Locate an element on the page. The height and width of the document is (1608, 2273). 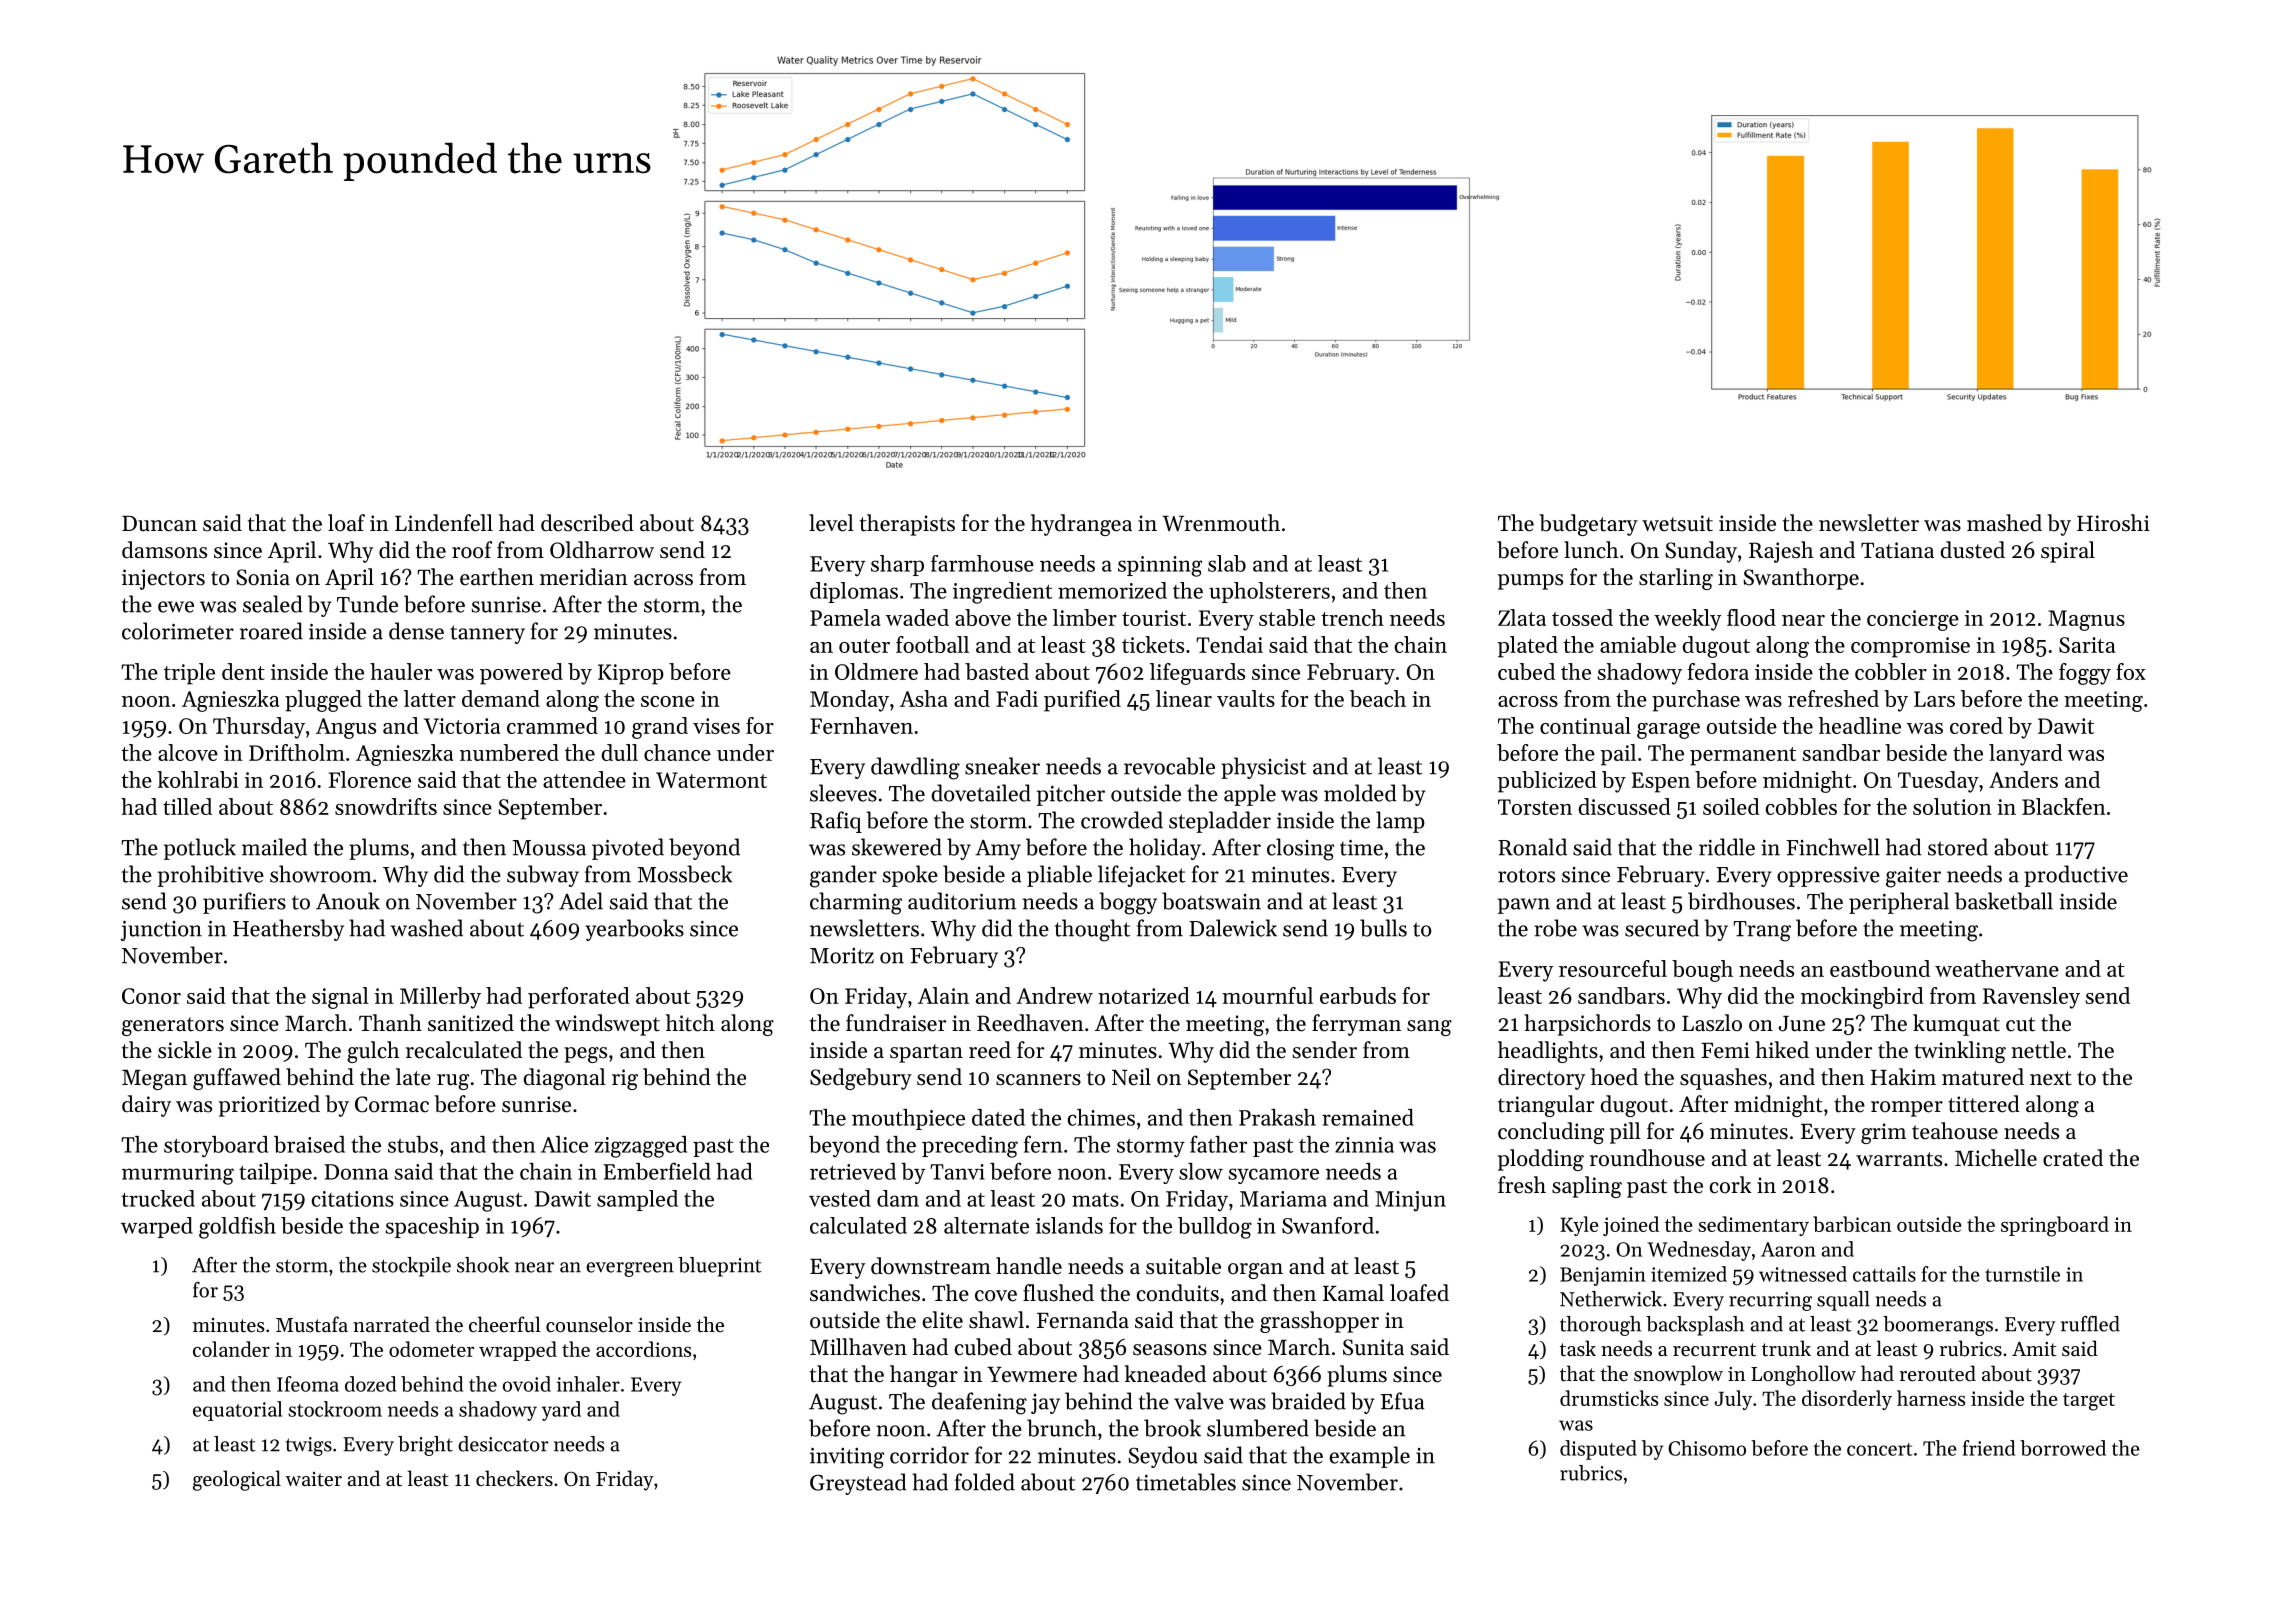
potluck is located at coordinates (200, 849).
